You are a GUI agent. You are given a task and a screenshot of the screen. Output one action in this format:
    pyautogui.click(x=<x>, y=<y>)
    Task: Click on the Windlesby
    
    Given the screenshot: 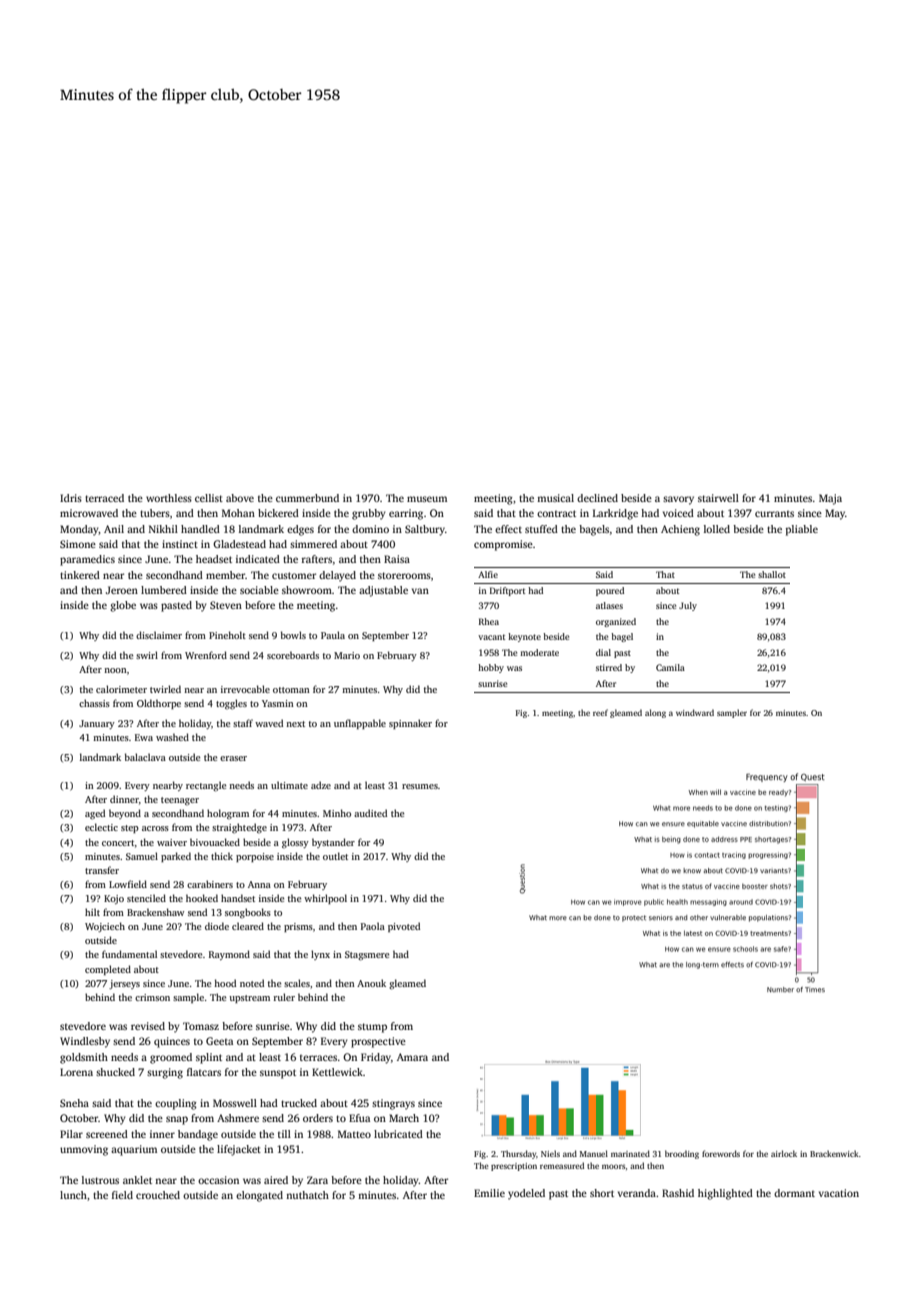 What is the action you would take?
    pyautogui.click(x=85, y=1042)
